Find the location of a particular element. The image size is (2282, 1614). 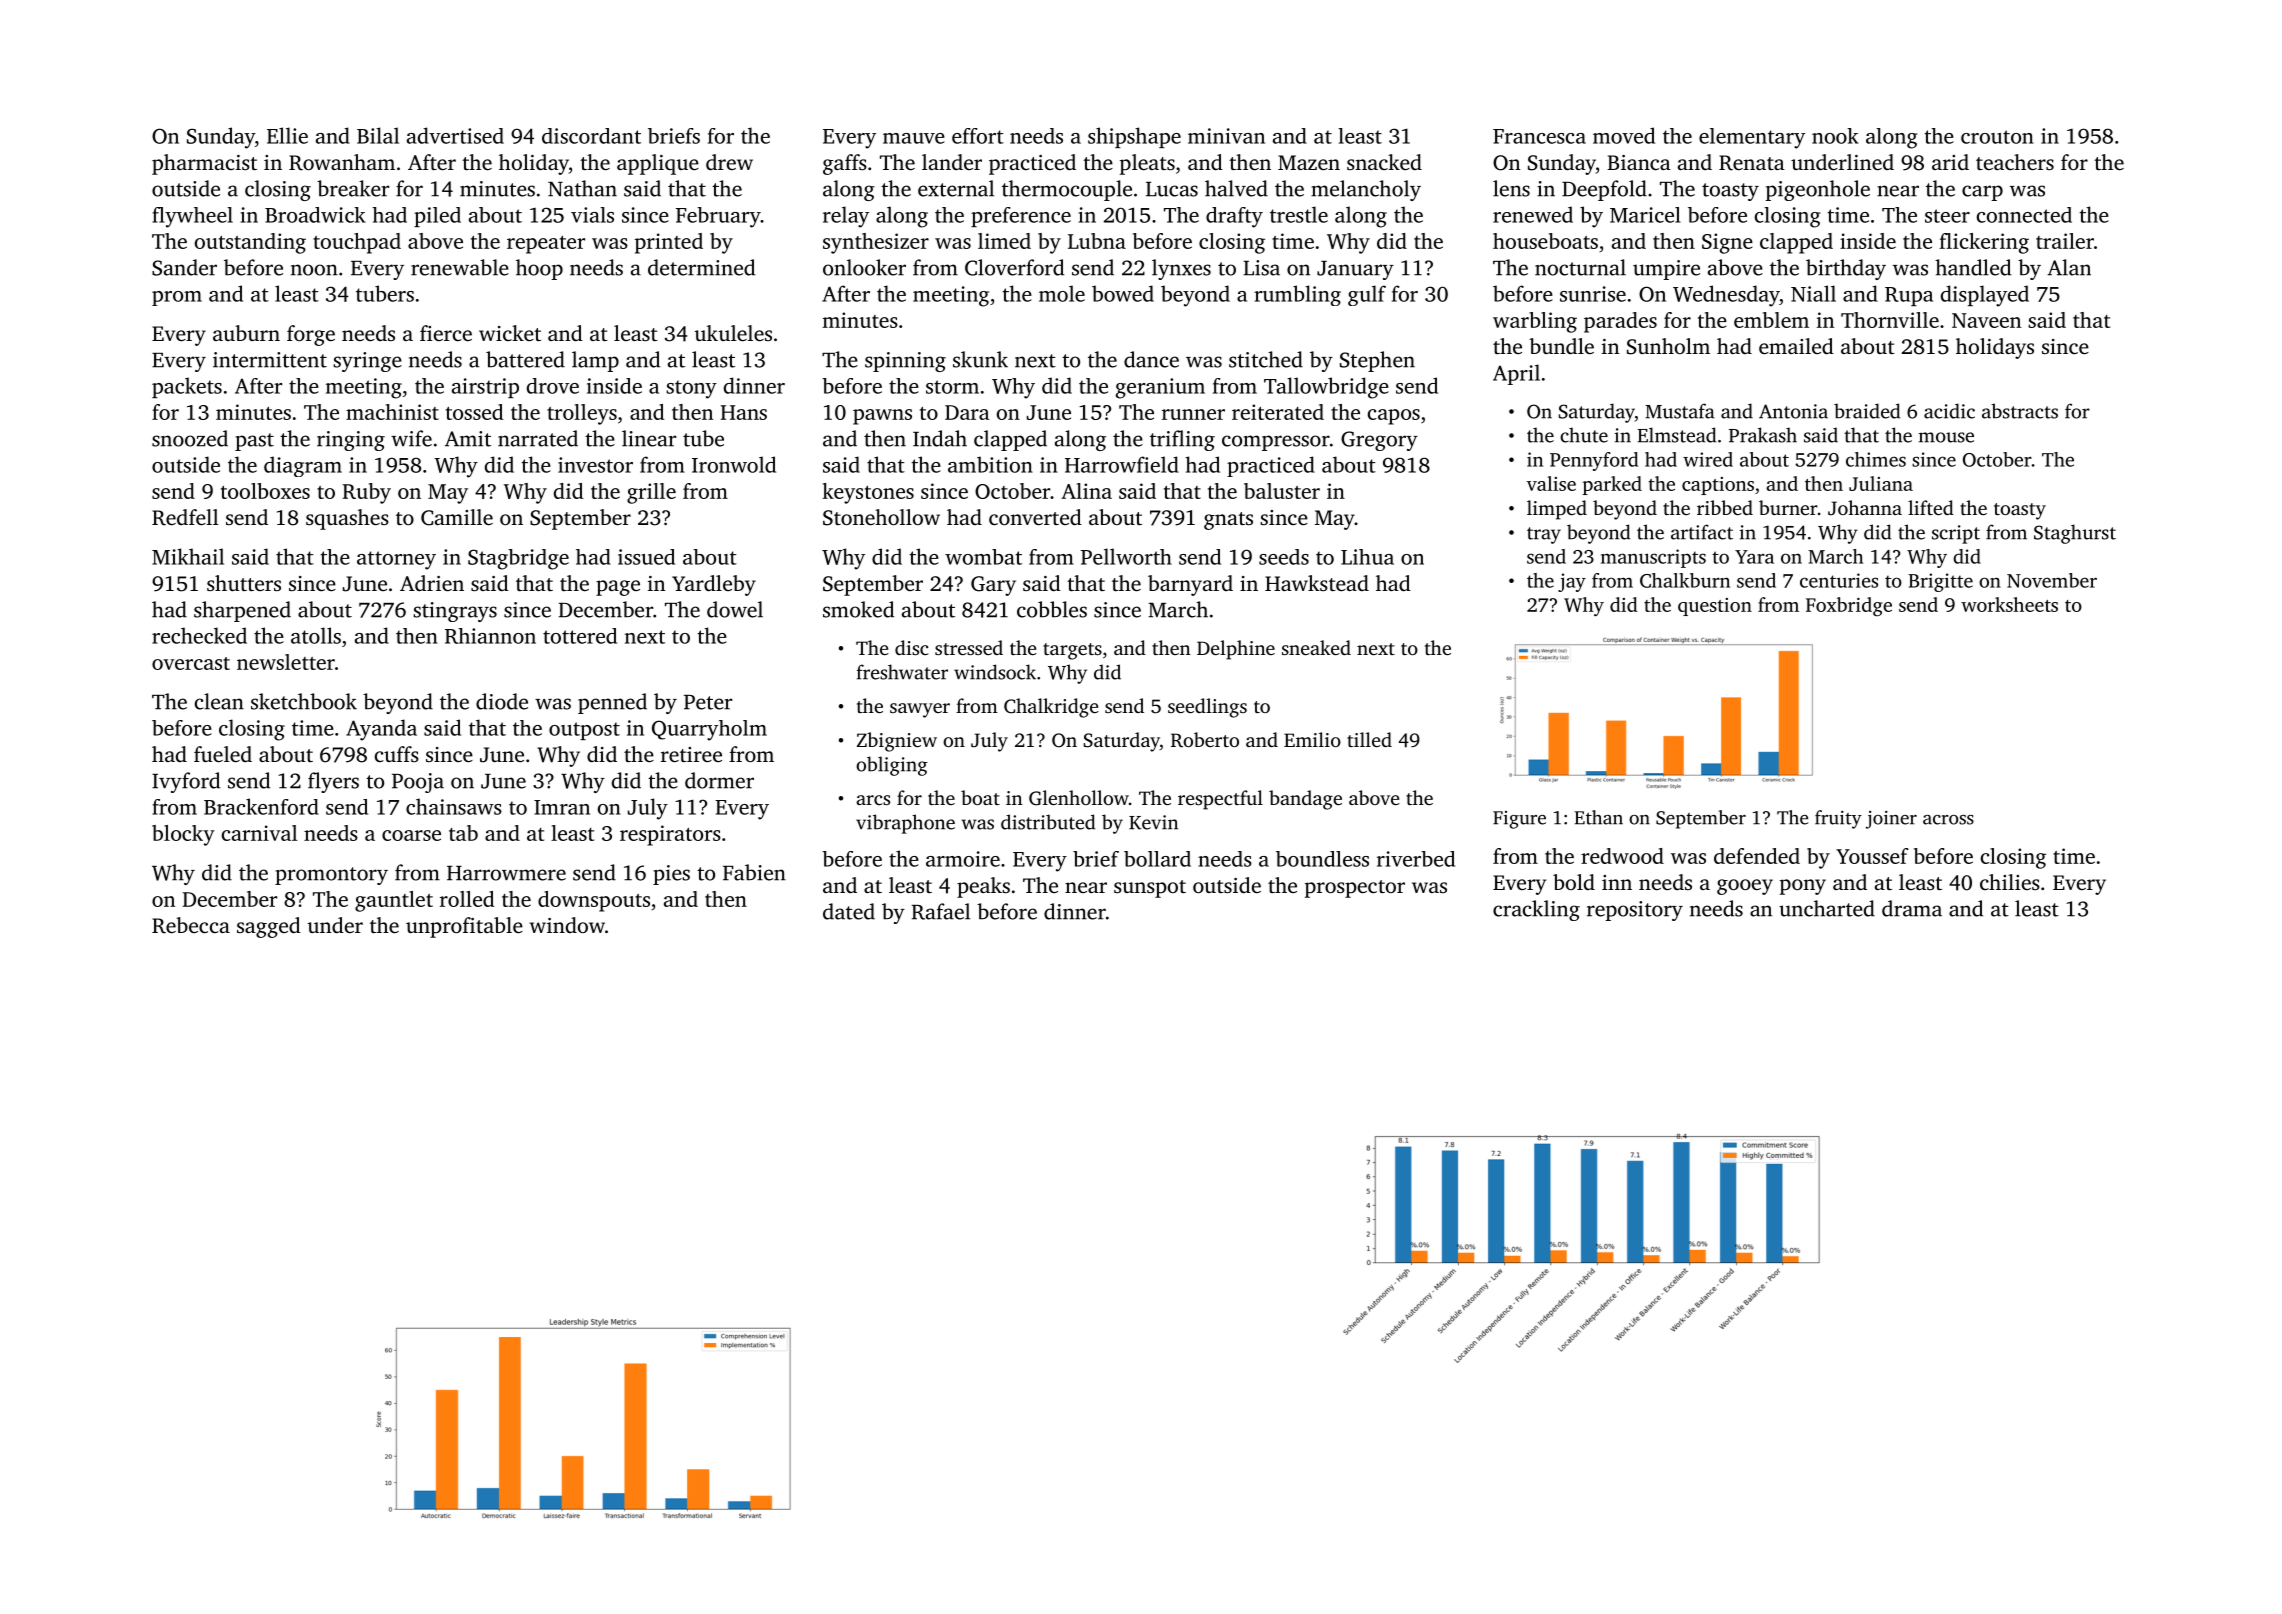

sneaked is located at coordinates (1316, 647).
